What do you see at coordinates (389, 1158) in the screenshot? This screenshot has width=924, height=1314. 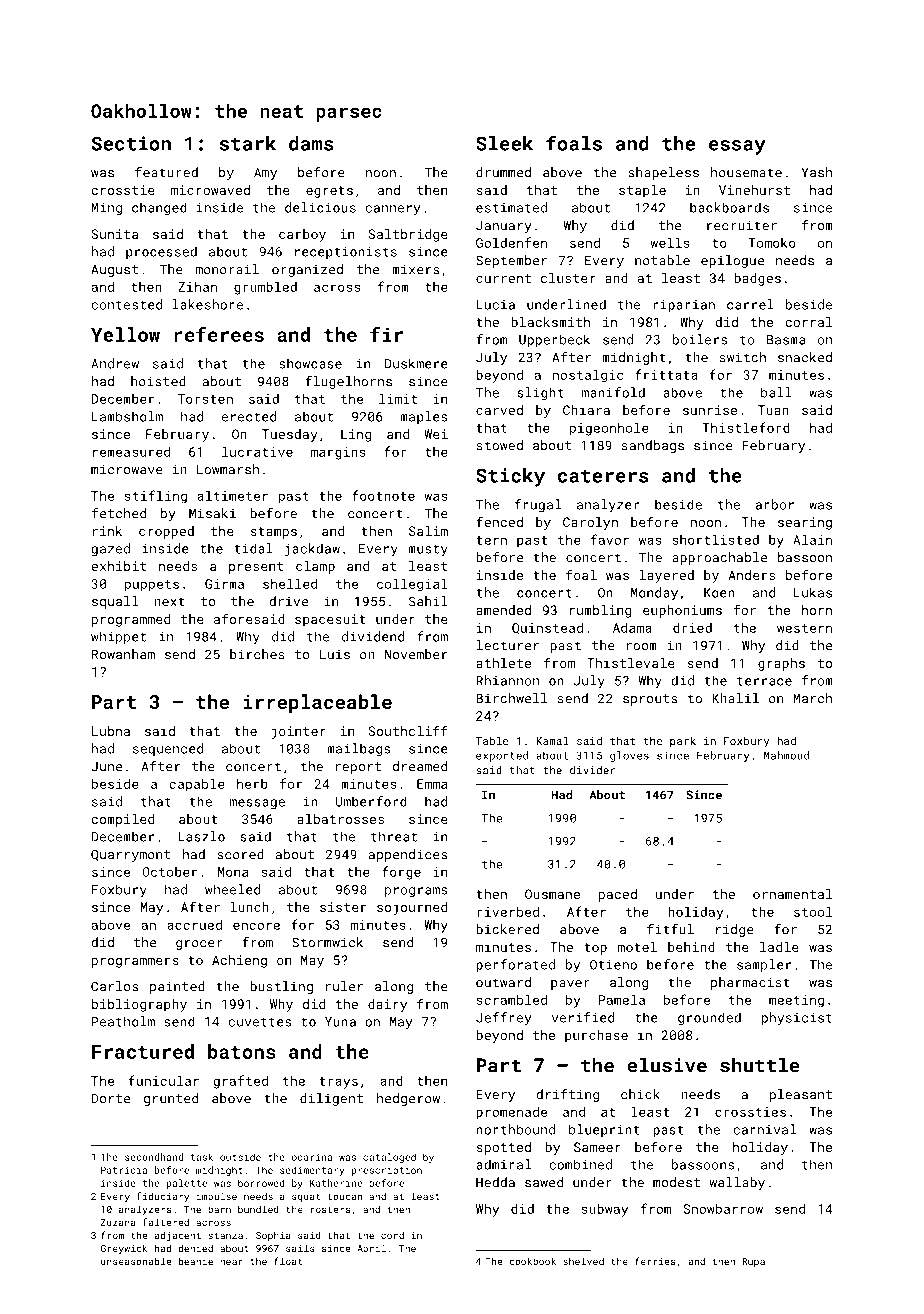 I see `cataloged` at bounding box center [389, 1158].
